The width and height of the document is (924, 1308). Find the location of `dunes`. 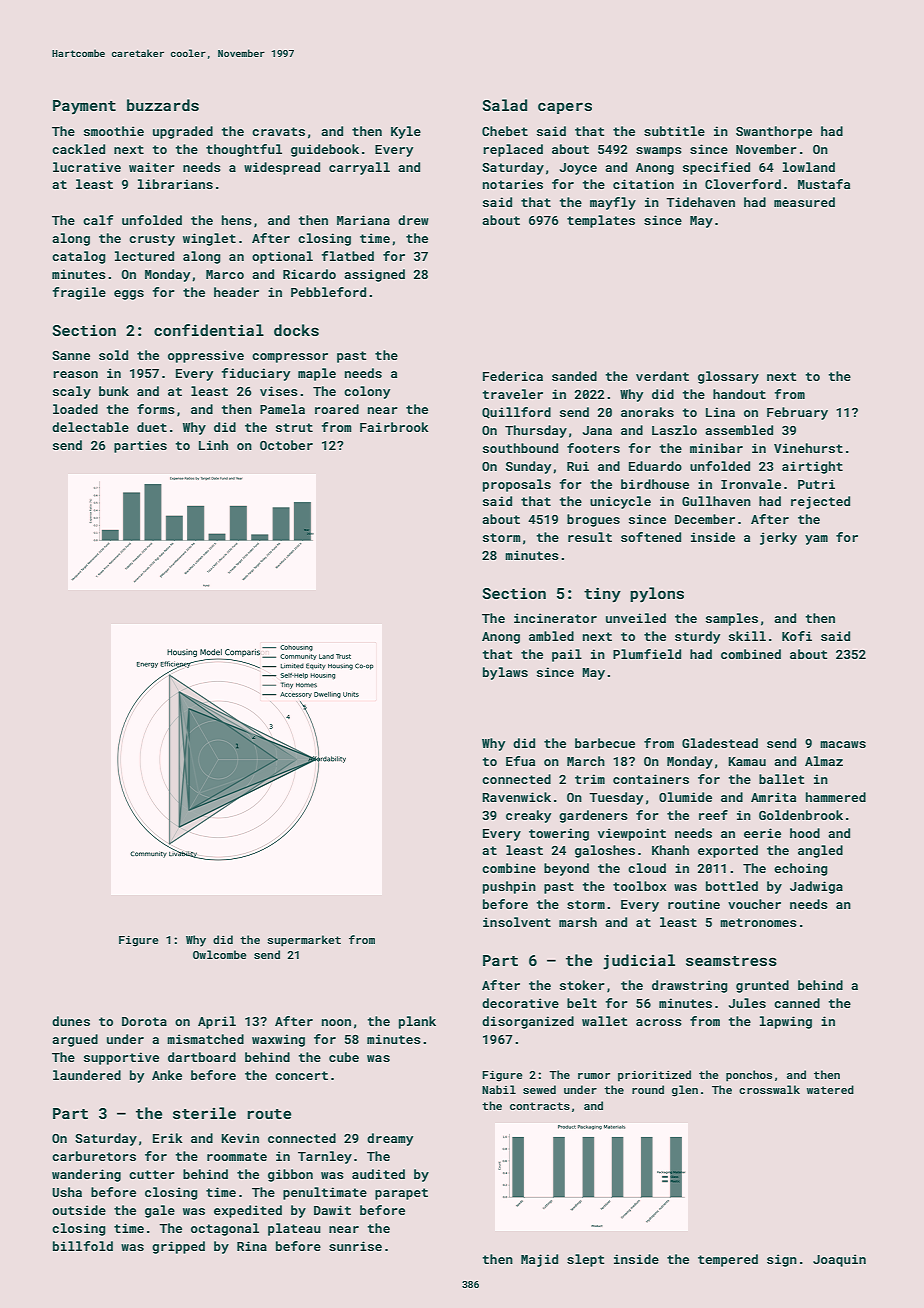

dunes is located at coordinates (71, 1021).
